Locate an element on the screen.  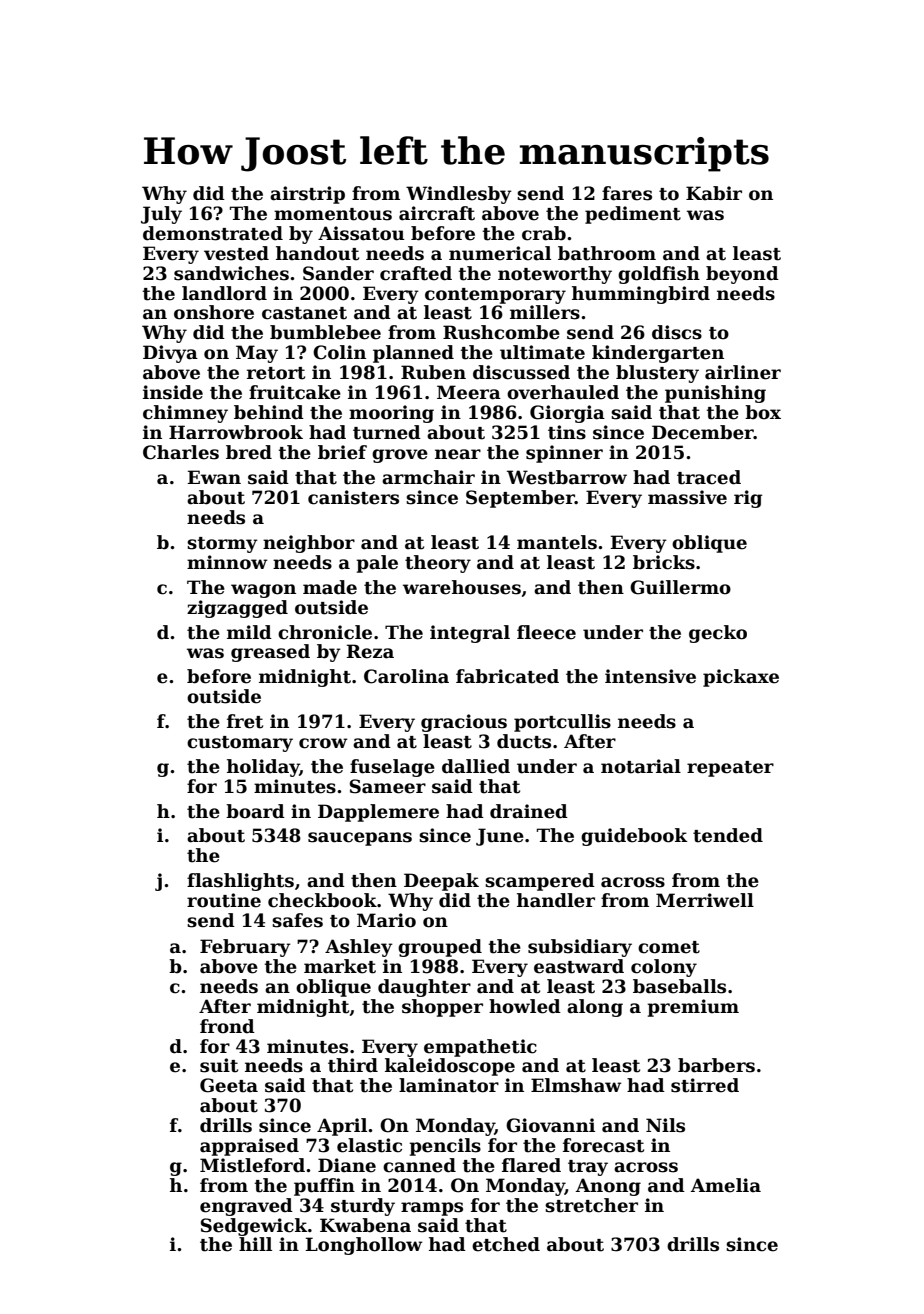
Kabir is located at coordinates (714, 193).
